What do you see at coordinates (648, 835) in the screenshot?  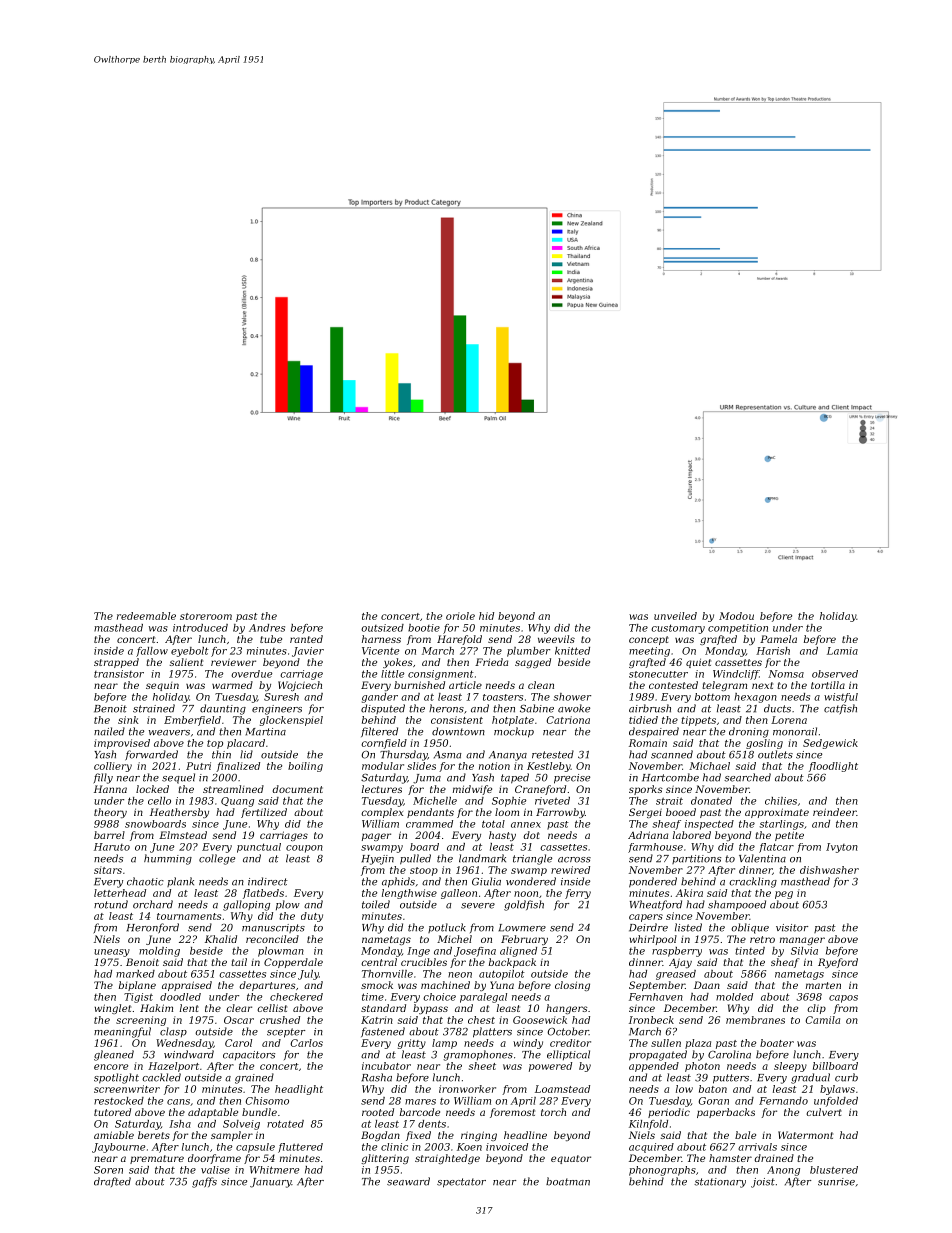 I see `Adriana` at bounding box center [648, 835].
